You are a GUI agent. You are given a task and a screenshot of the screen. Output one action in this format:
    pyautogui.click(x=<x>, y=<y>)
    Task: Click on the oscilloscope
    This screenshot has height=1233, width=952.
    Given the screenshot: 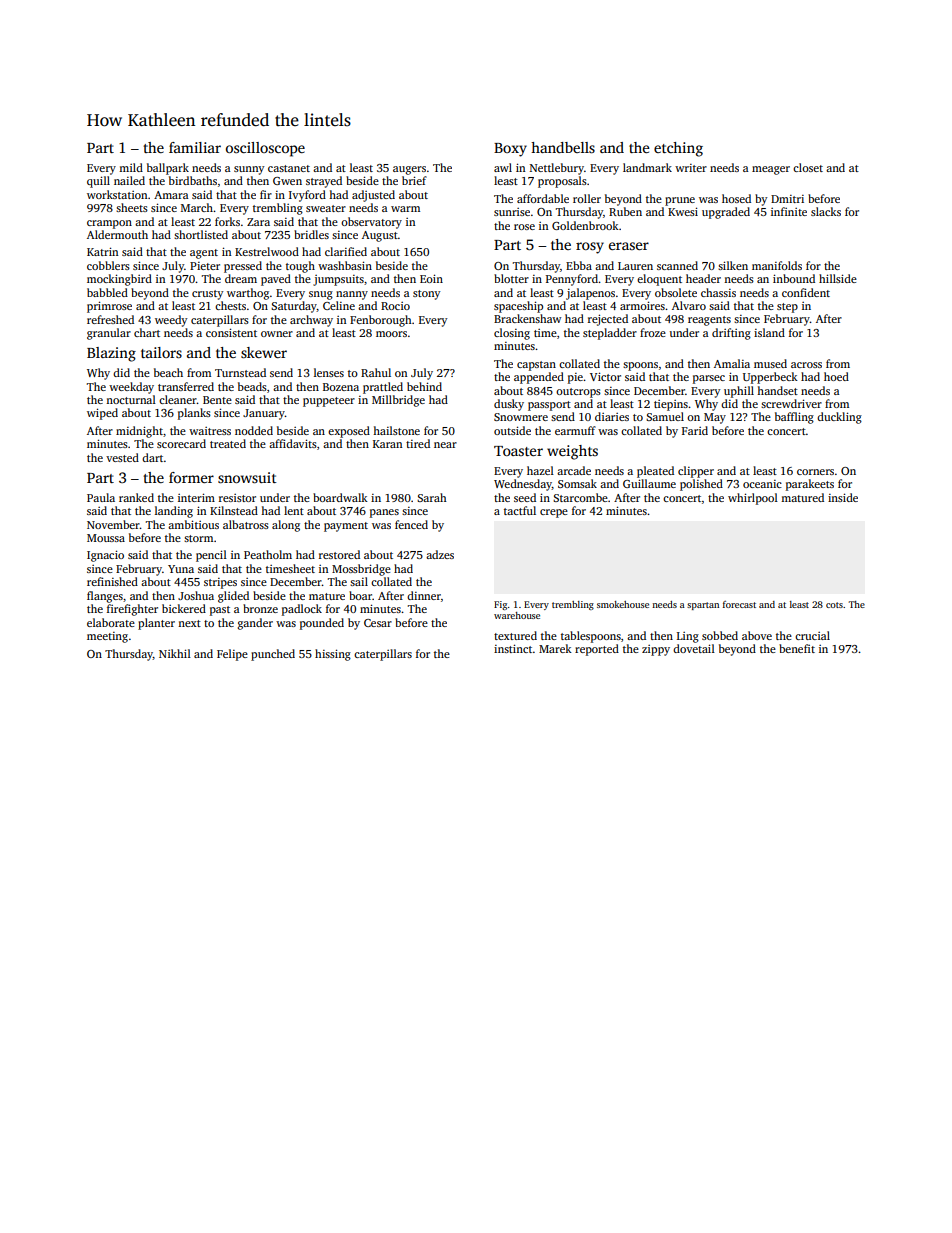 What is the action you would take?
    pyautogui.click(x=265, y=149)
